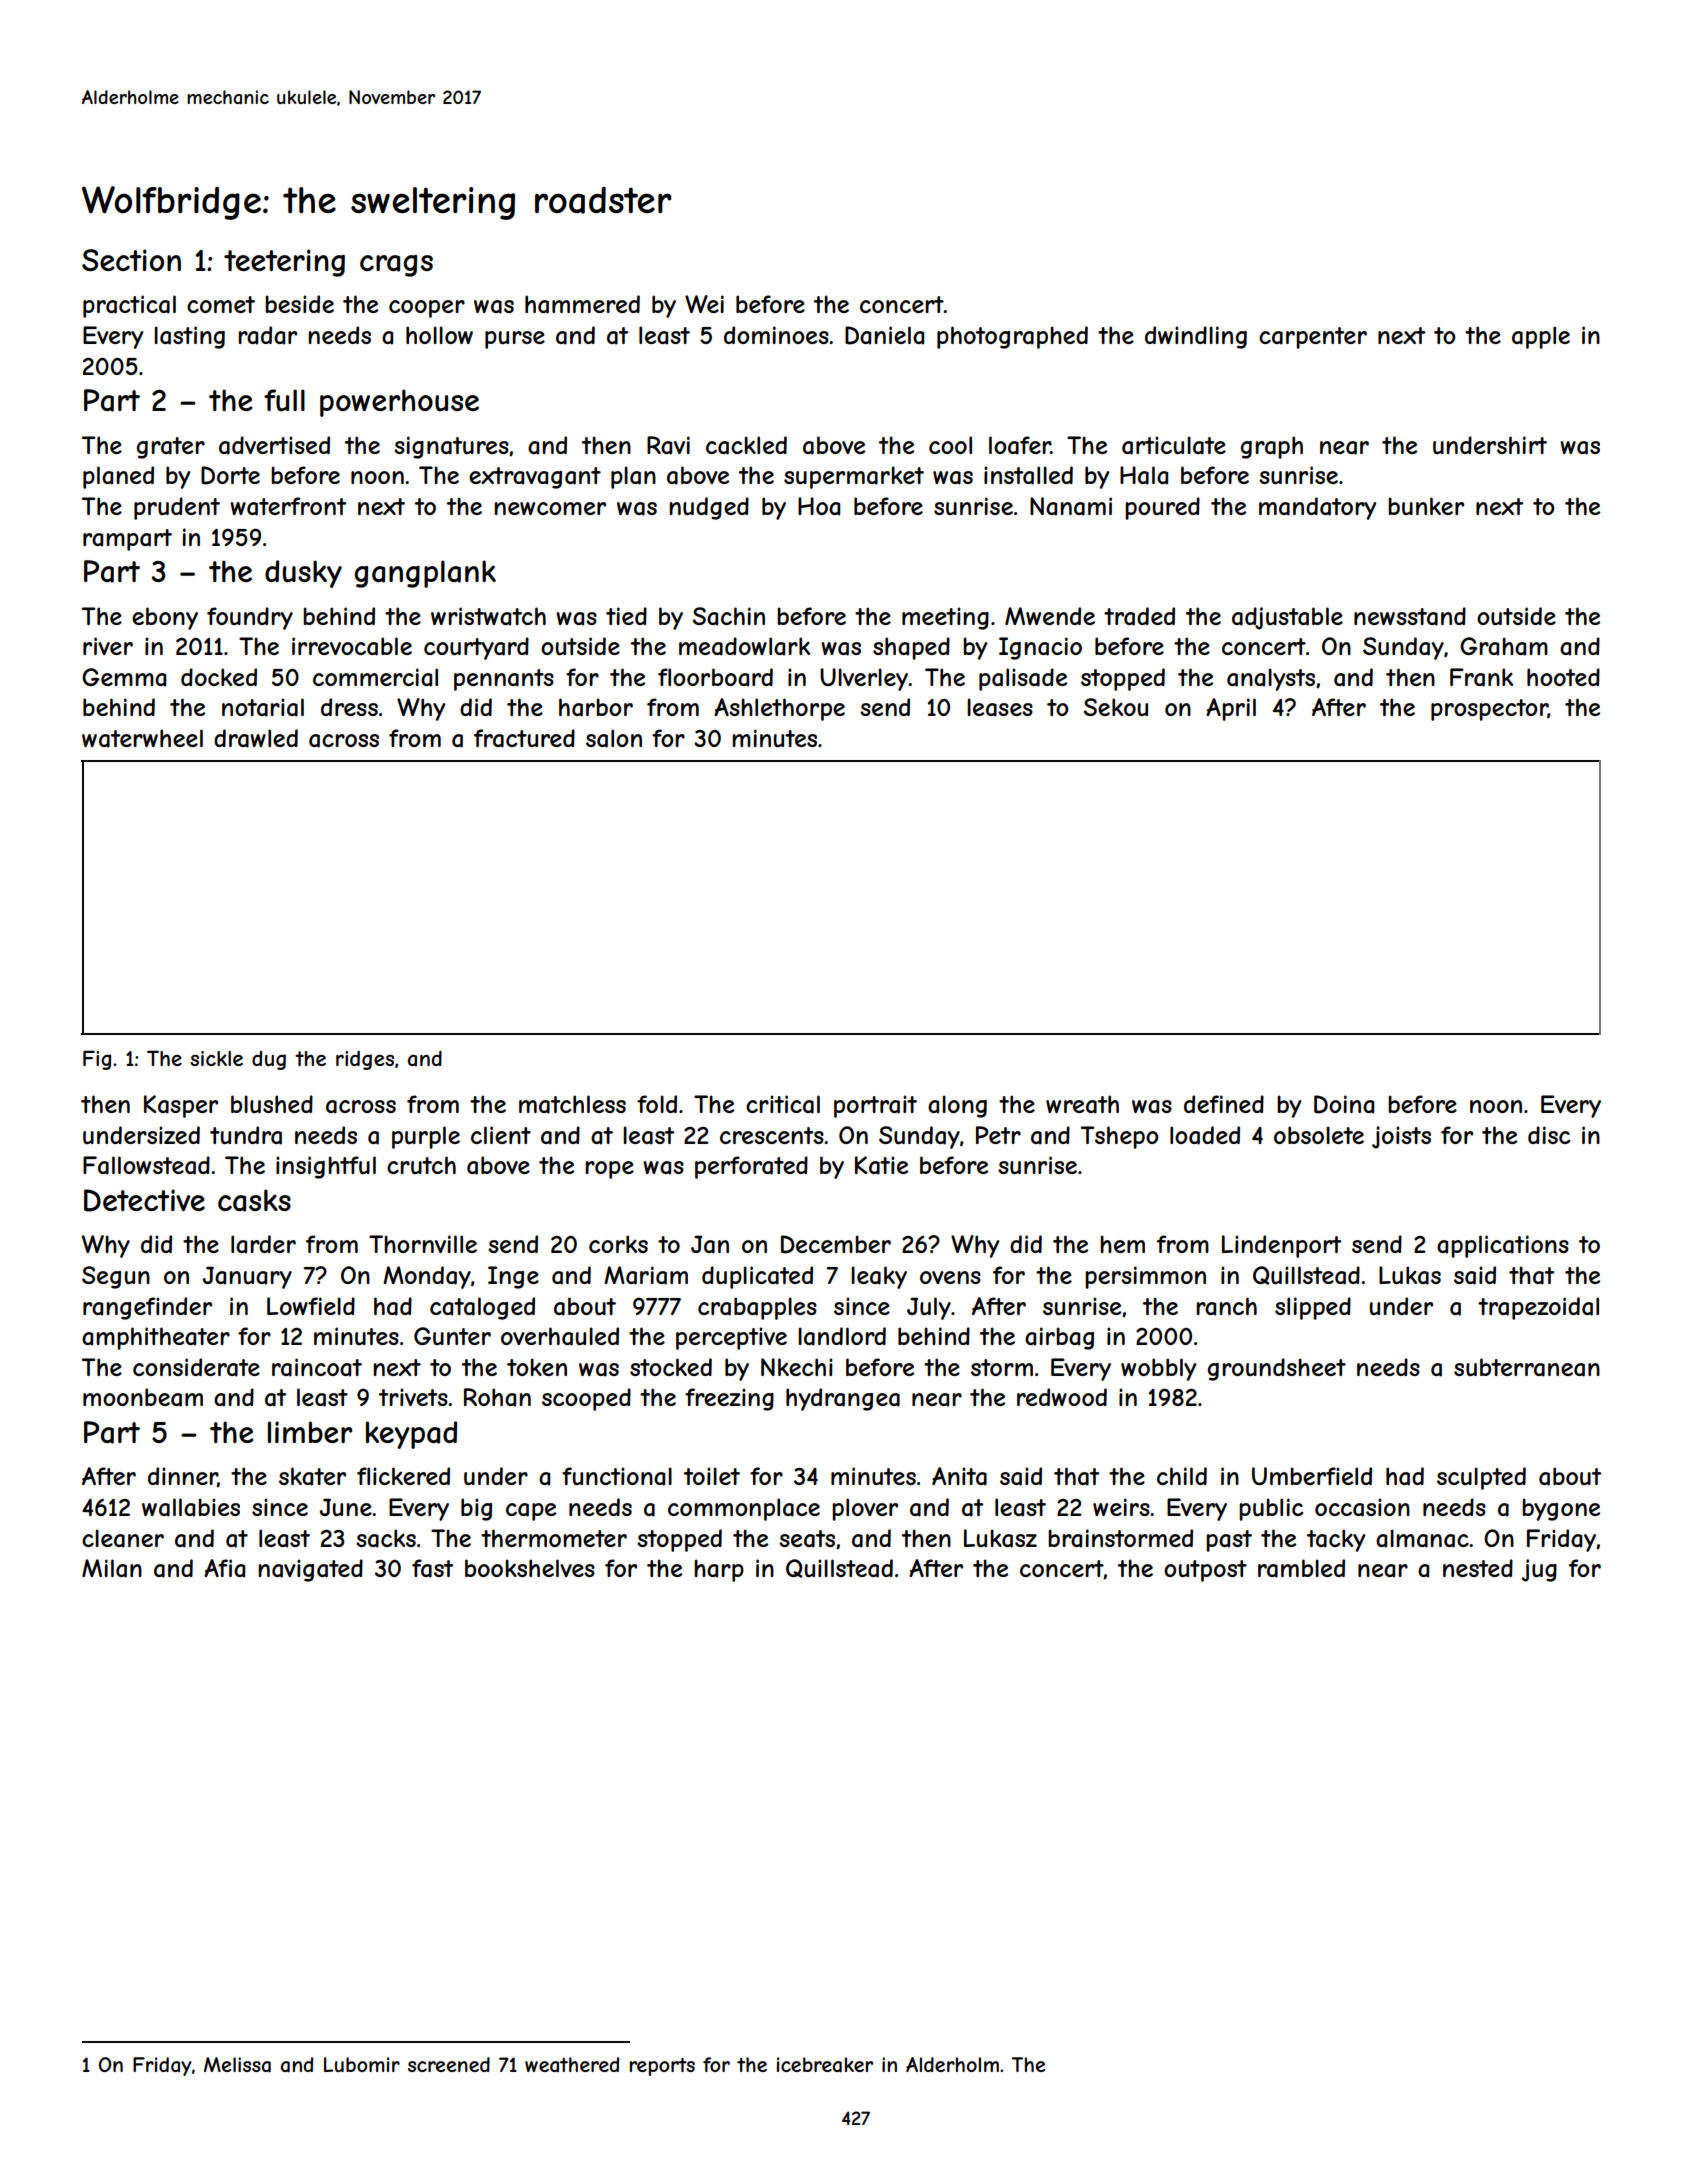 This screenshot has width=1683, height=2178. What do you see at coordinates (884, 335) in the screenshot?
I see `Daniela` at bounding box center [884, 335].
